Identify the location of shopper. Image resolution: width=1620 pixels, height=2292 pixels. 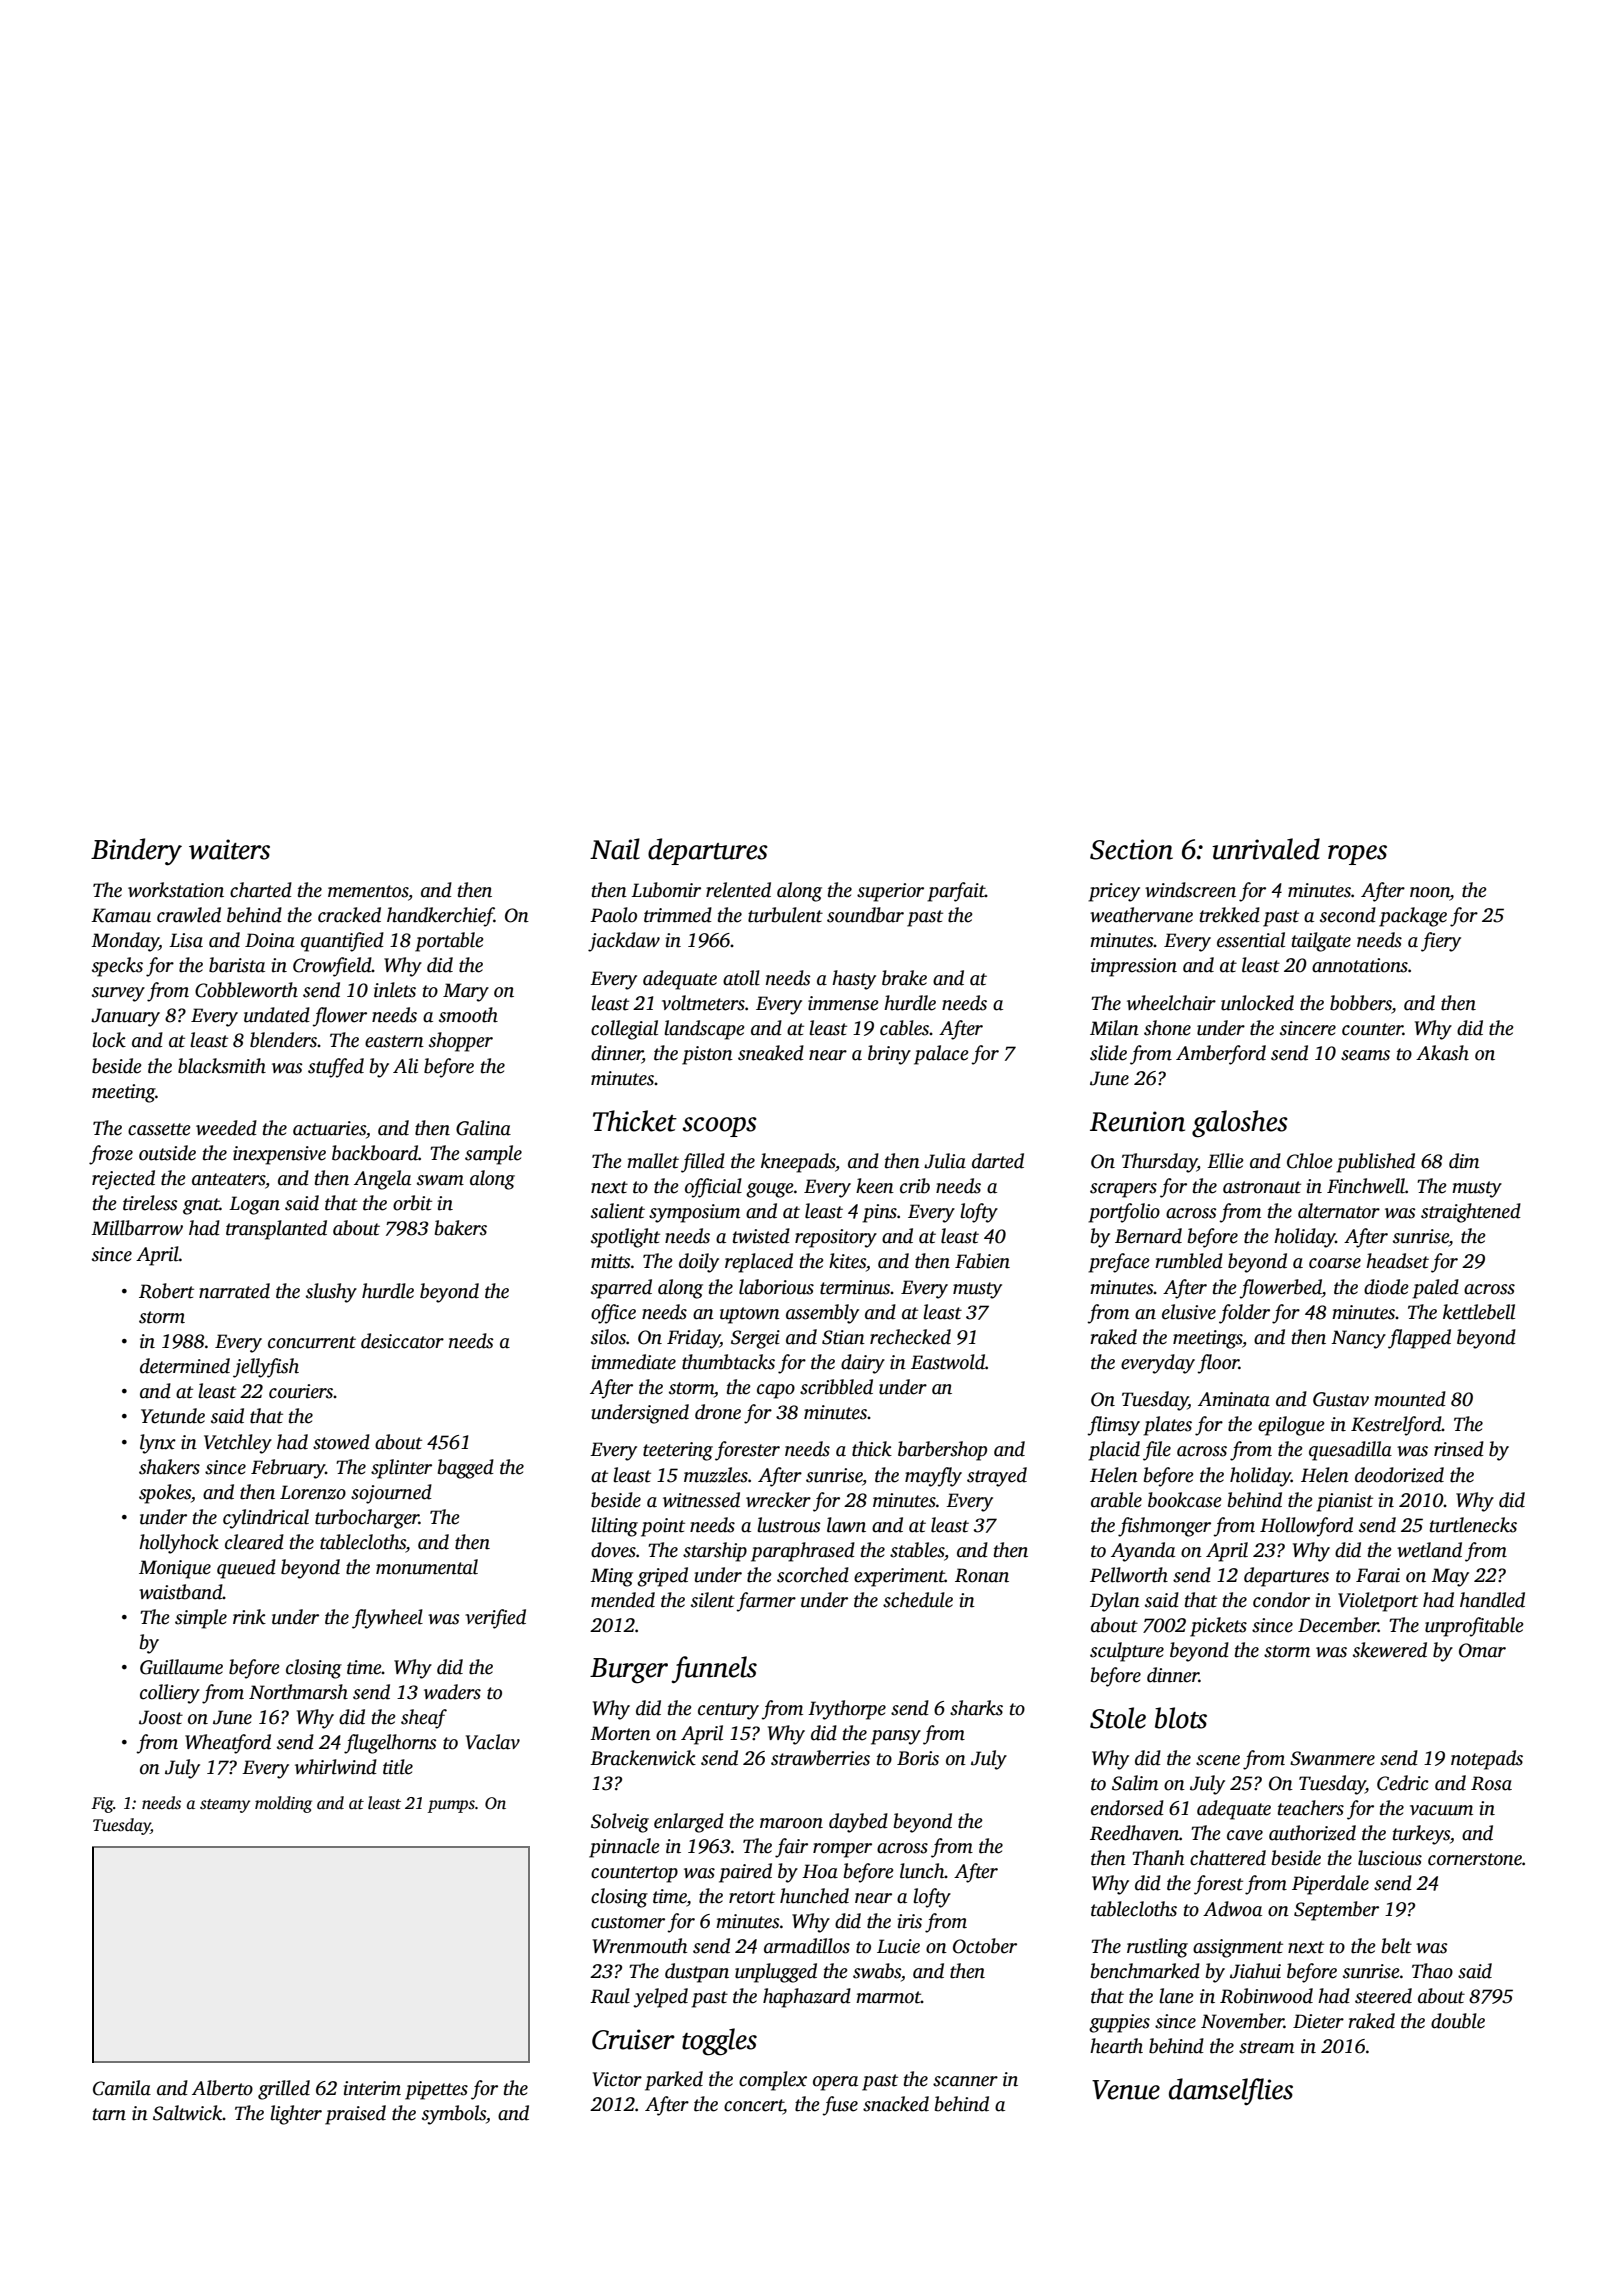
(461, 1042).
